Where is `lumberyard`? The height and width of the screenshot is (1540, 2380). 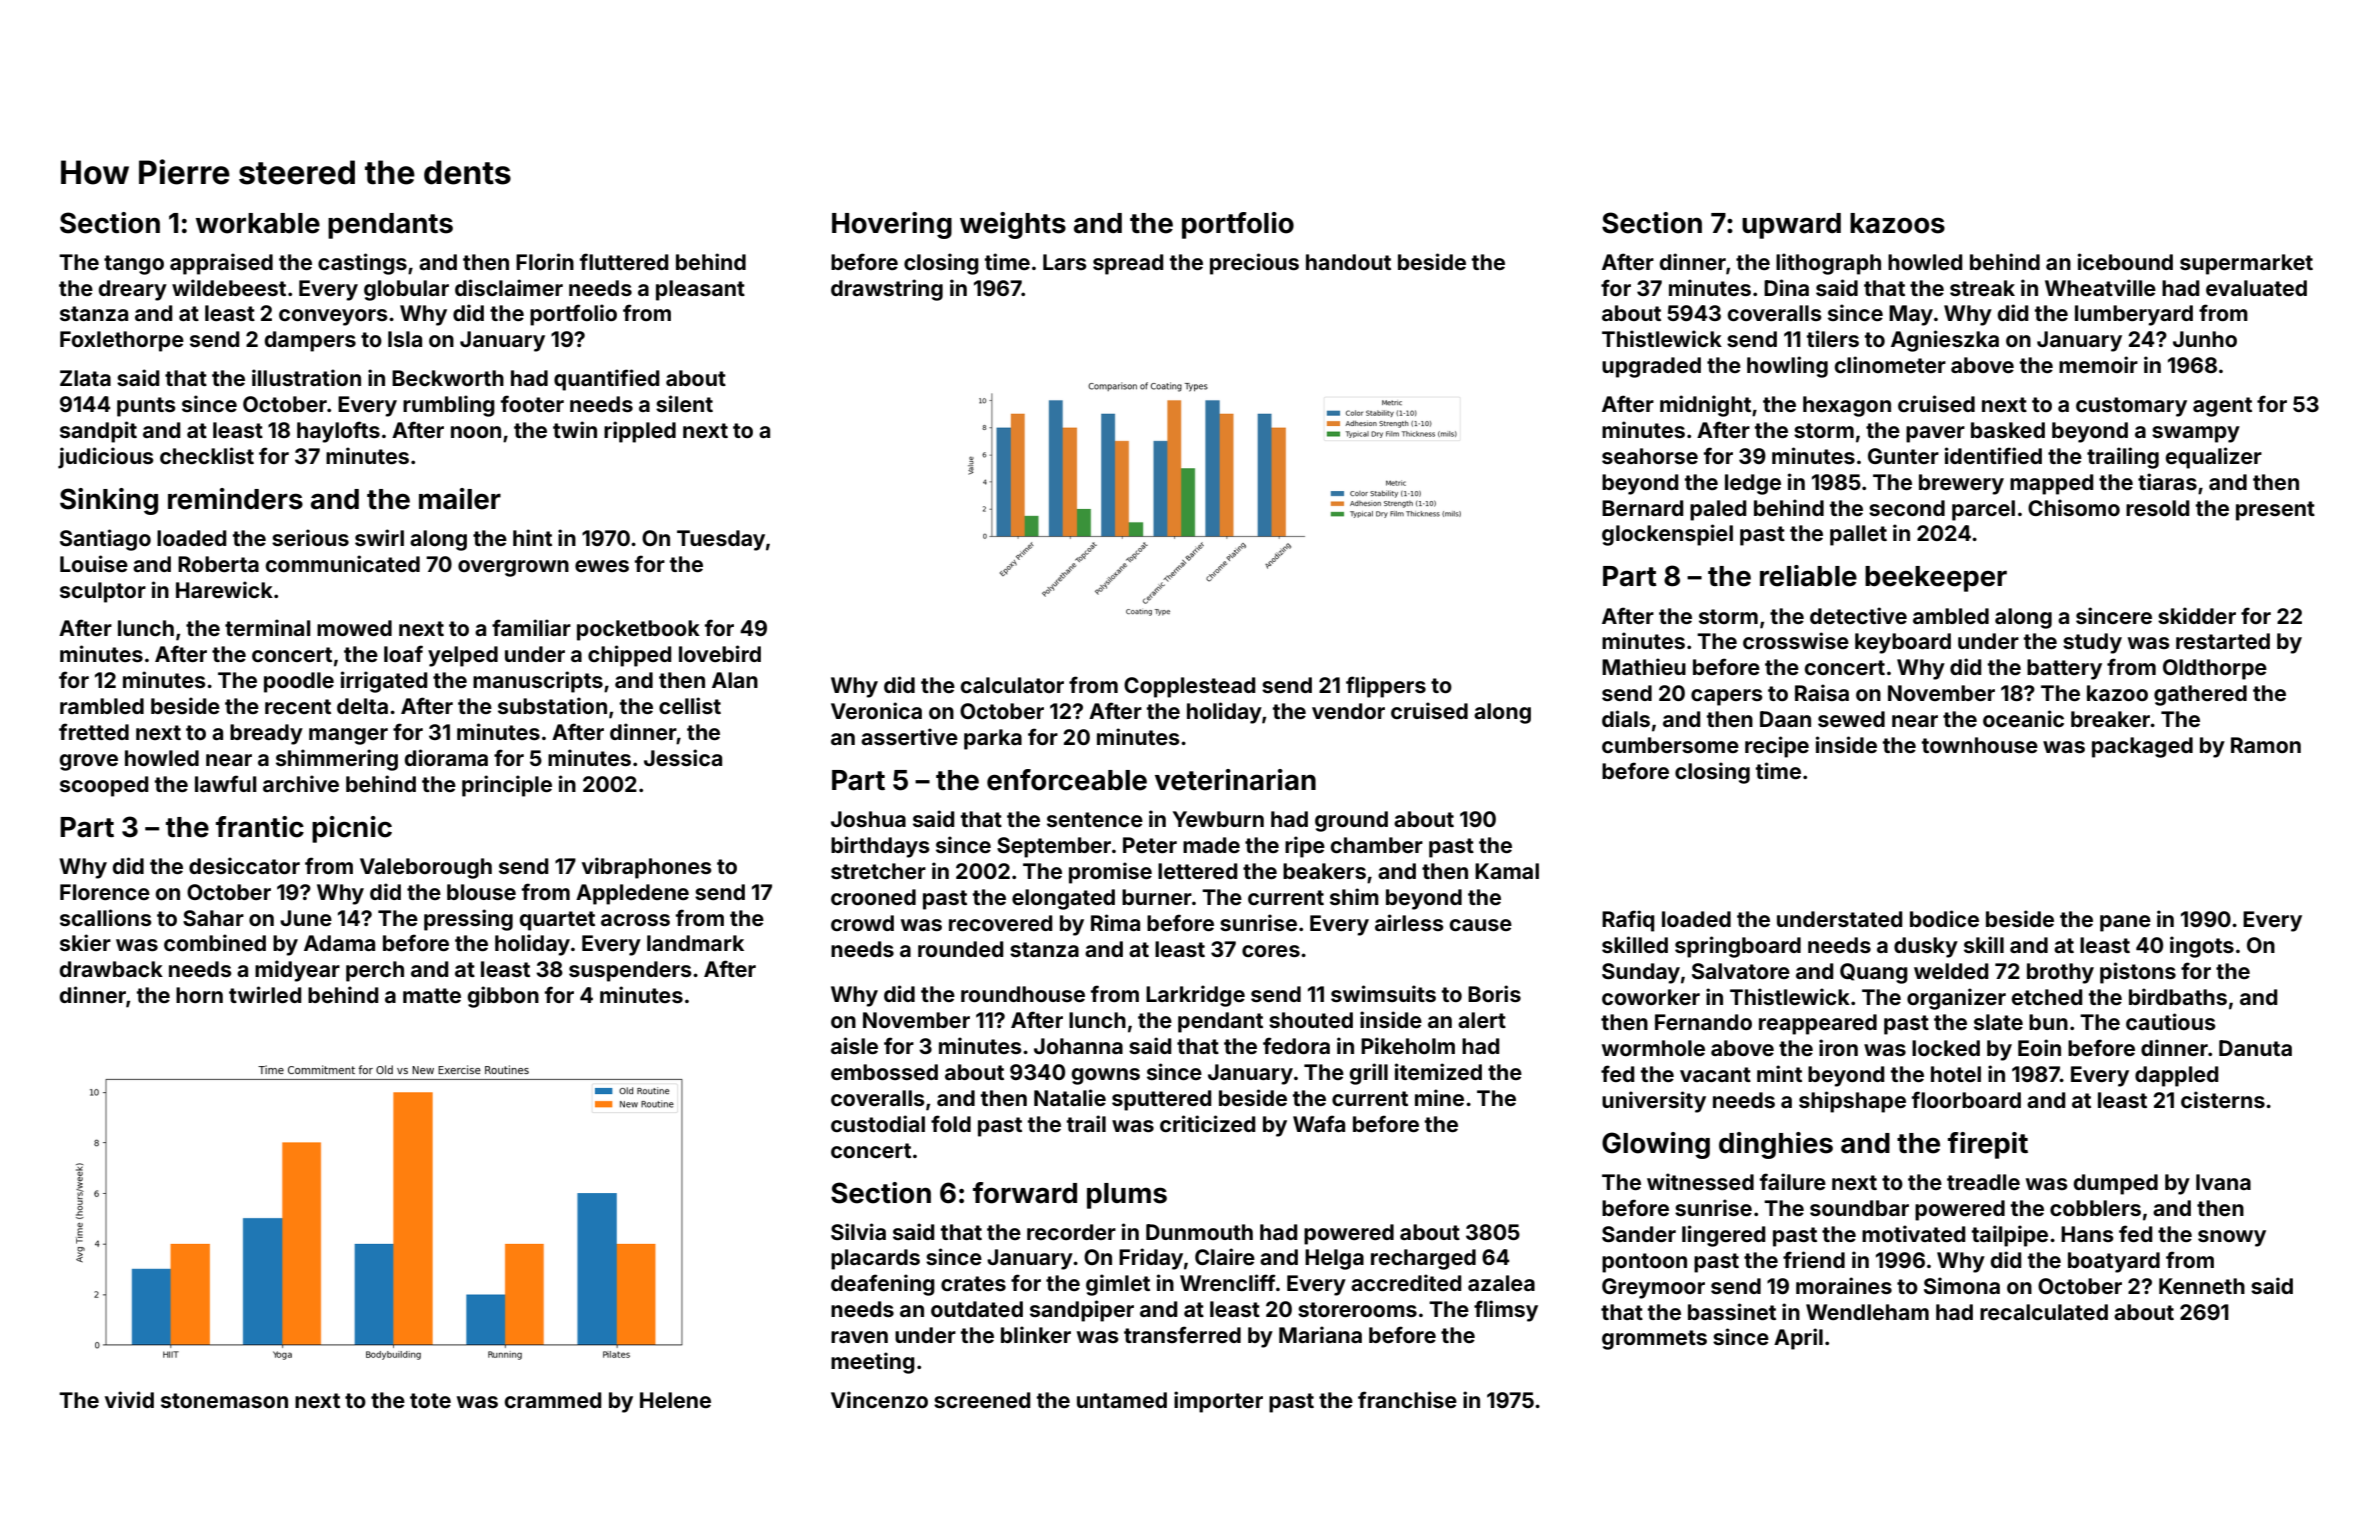 lumberyard is located at coordinates (2134, 315).
